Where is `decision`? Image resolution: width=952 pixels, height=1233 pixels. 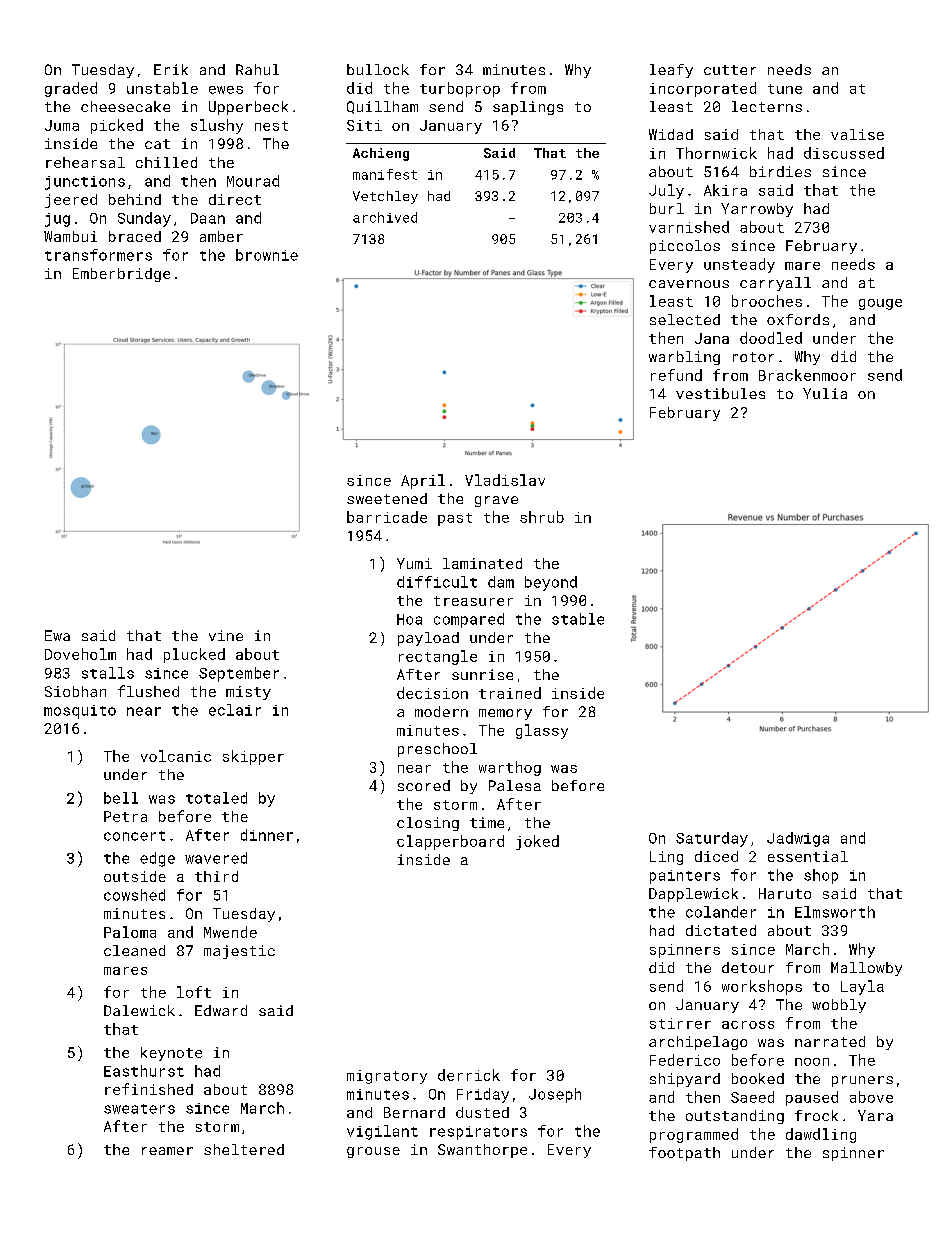
decision is located at coordinates (432, 693).
